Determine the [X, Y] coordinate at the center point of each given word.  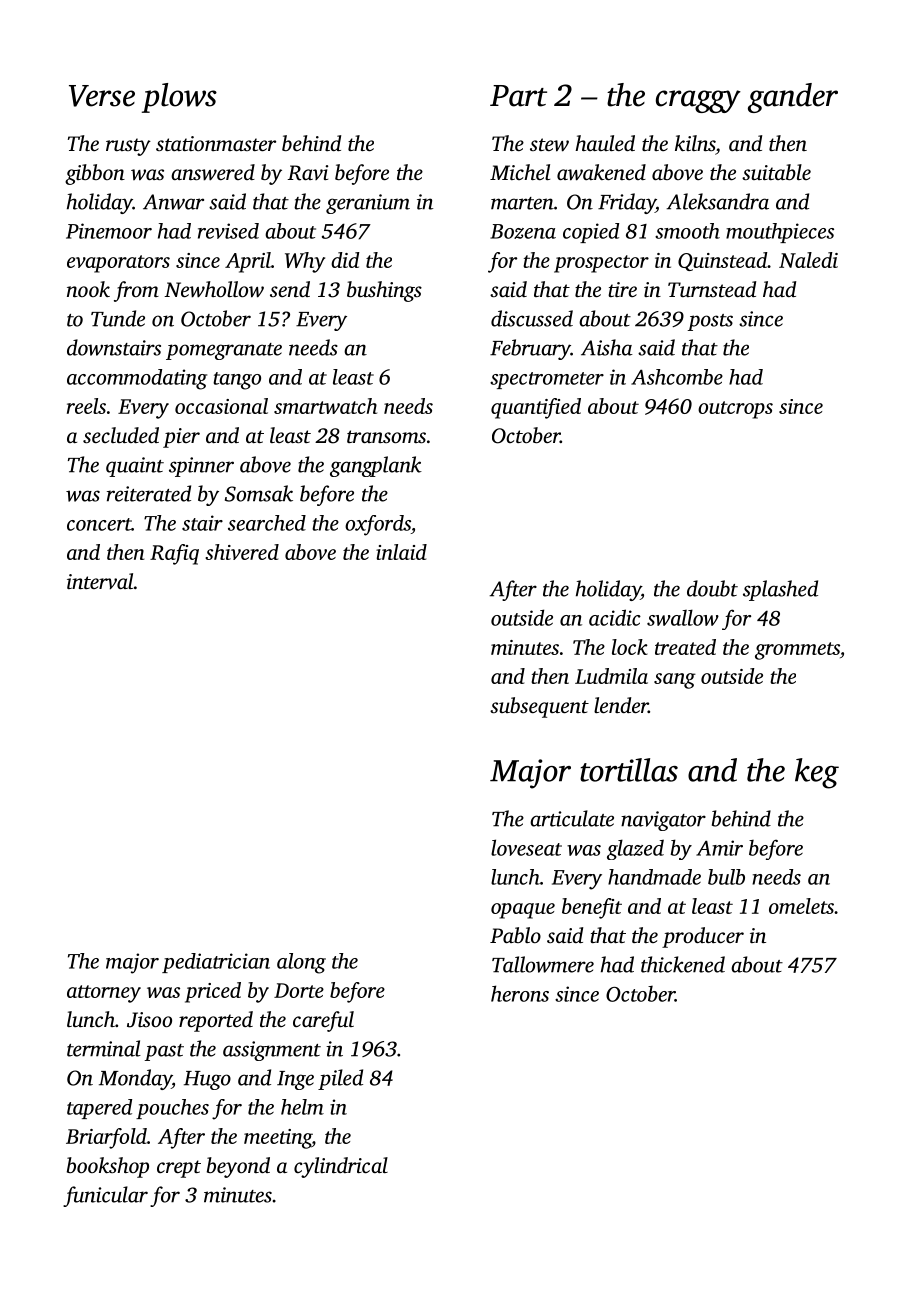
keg [817, 773]
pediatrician [216, 963]
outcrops [735, 410]
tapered [99, 1109]
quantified [536, 408]
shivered [242, 552]
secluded [121, 435]
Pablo [515, 935]
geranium [368, 204]
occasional [221, 406]
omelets [801, 906]
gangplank [376, 466]
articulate [572, 818]
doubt [712, 588]
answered [213, 172]
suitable [776, 172]
